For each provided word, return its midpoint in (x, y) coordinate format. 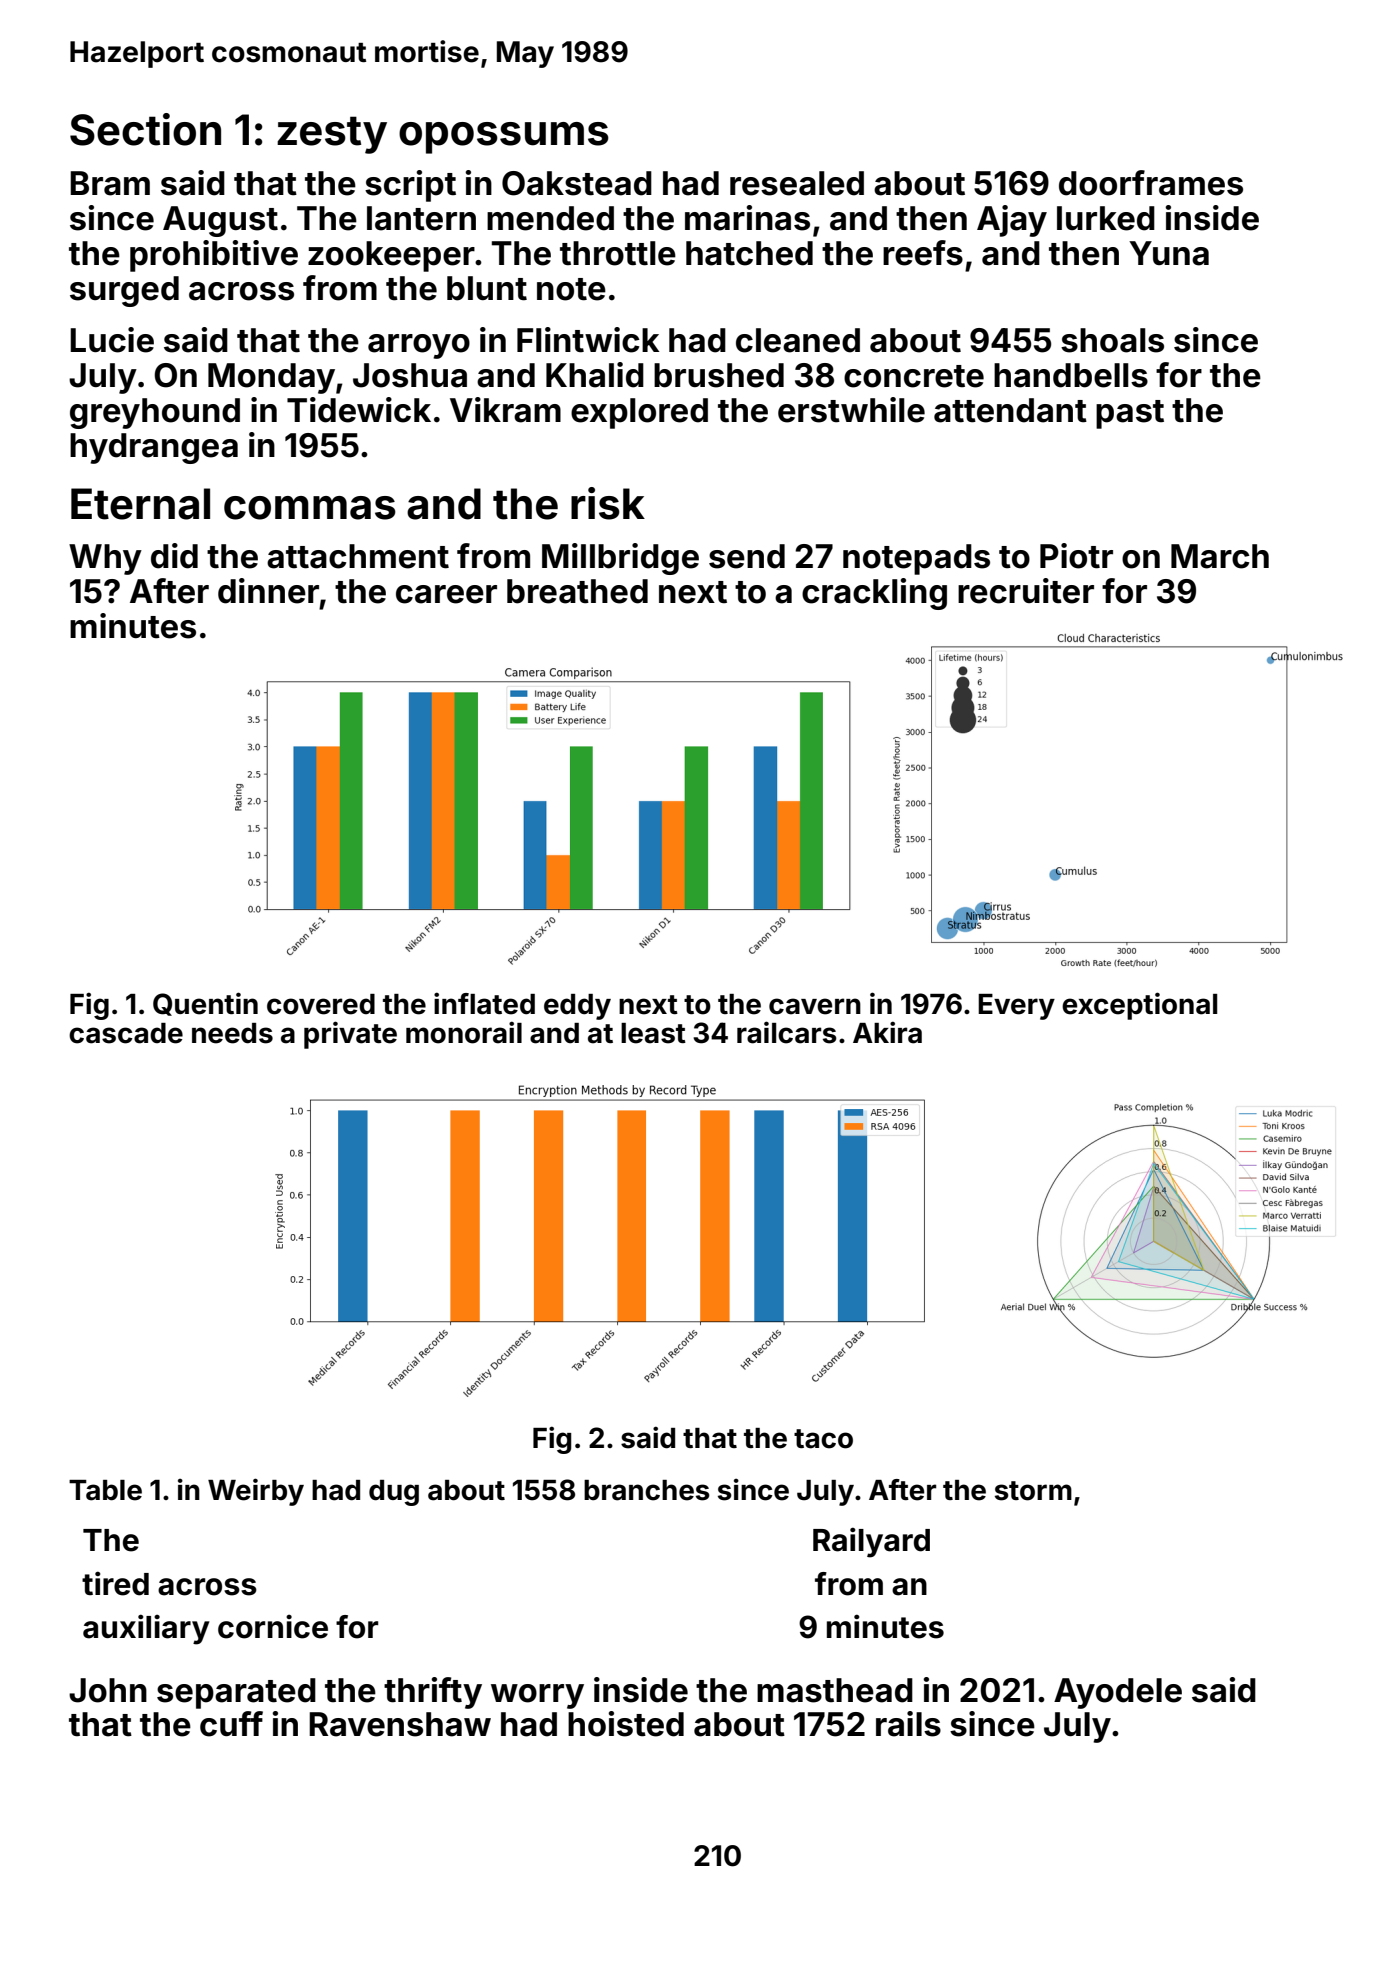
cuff (231, 1724)
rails (908, 1724)
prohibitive (214, 256)
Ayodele (1118, 1693)
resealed (797, 183)
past (1130, 414)
